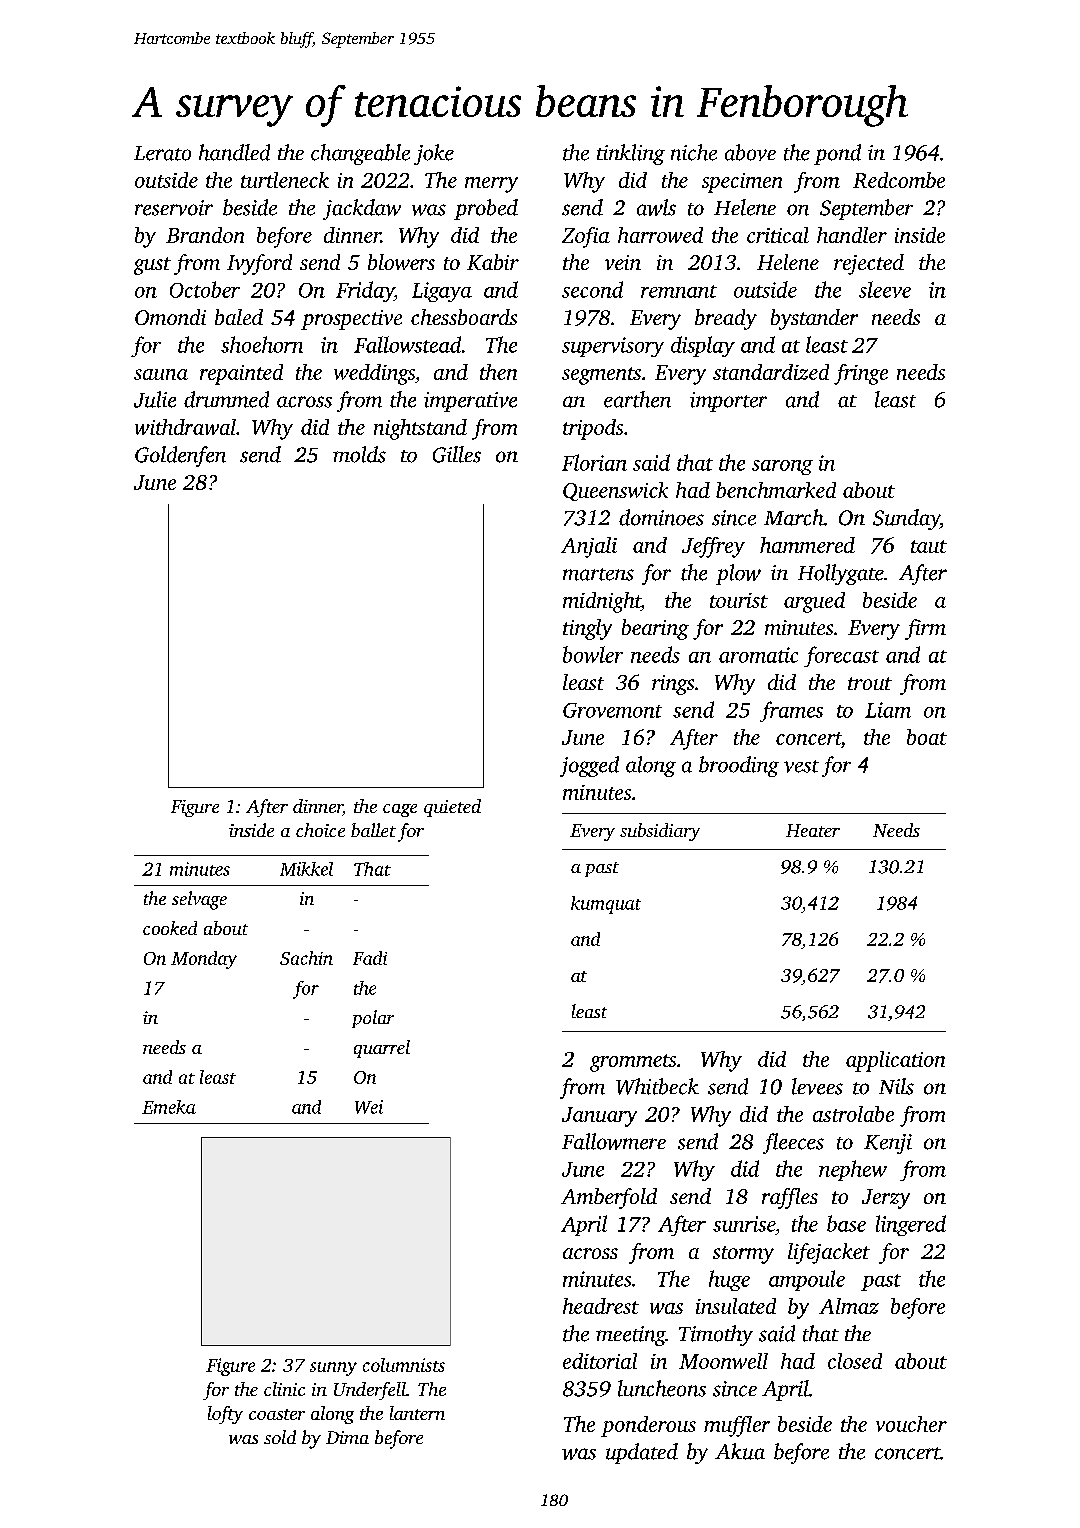 The image size is (1080, 1528). Describe the element at coordinates (814, 602) in the screenshot. I see `argued` at that location.
